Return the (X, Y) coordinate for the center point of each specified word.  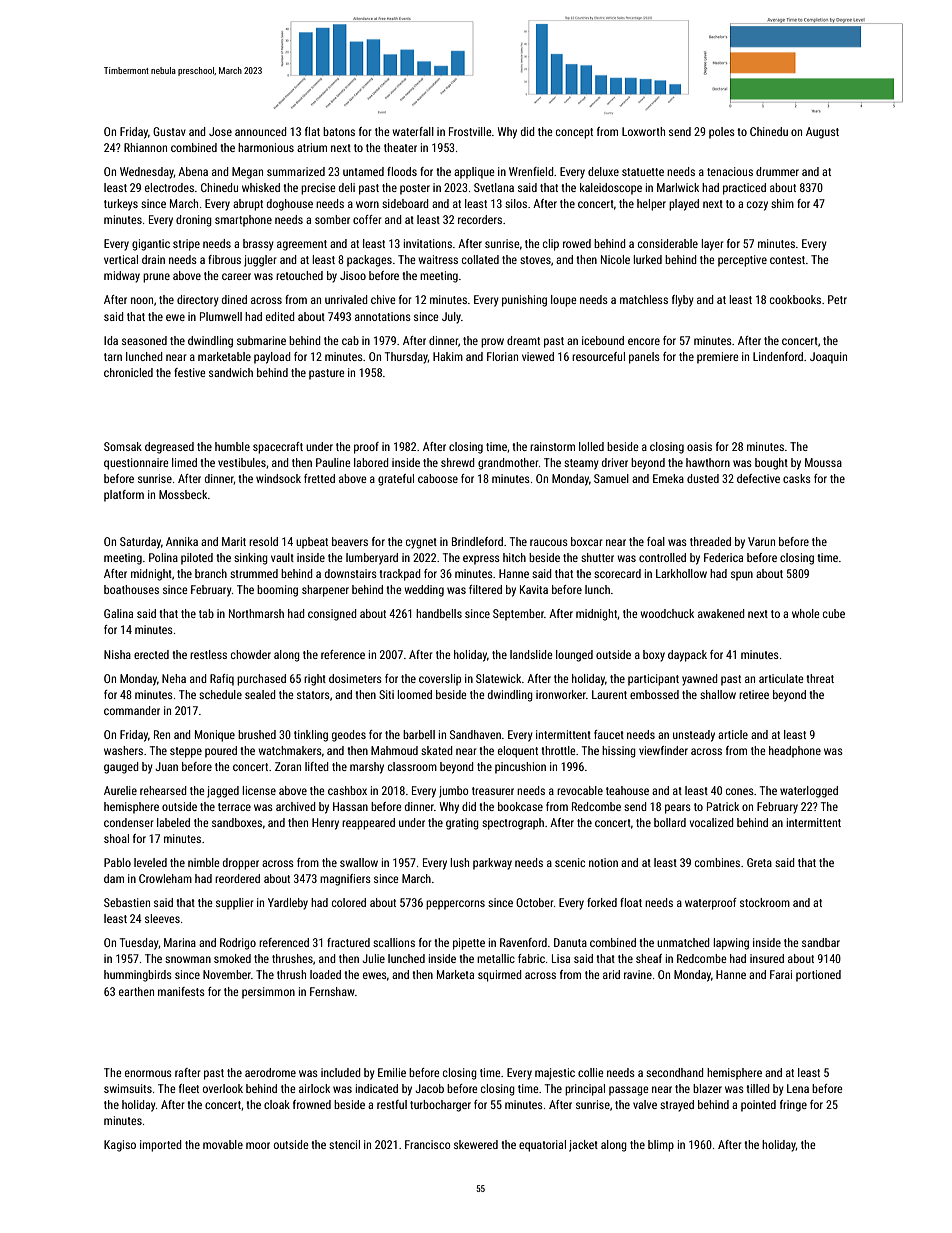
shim (782, 203)
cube (834, 613)
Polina (163, 557)
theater (400, 147)
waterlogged (809, 792)
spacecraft (278, 448)
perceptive (742, 261)
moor (258, 1145)
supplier (234, 904)
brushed (257, 734)
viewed (538, 356)
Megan (247, 173)
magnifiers (345, 880)
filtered (485, 589)
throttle (558, 750)
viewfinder (663, 750)
